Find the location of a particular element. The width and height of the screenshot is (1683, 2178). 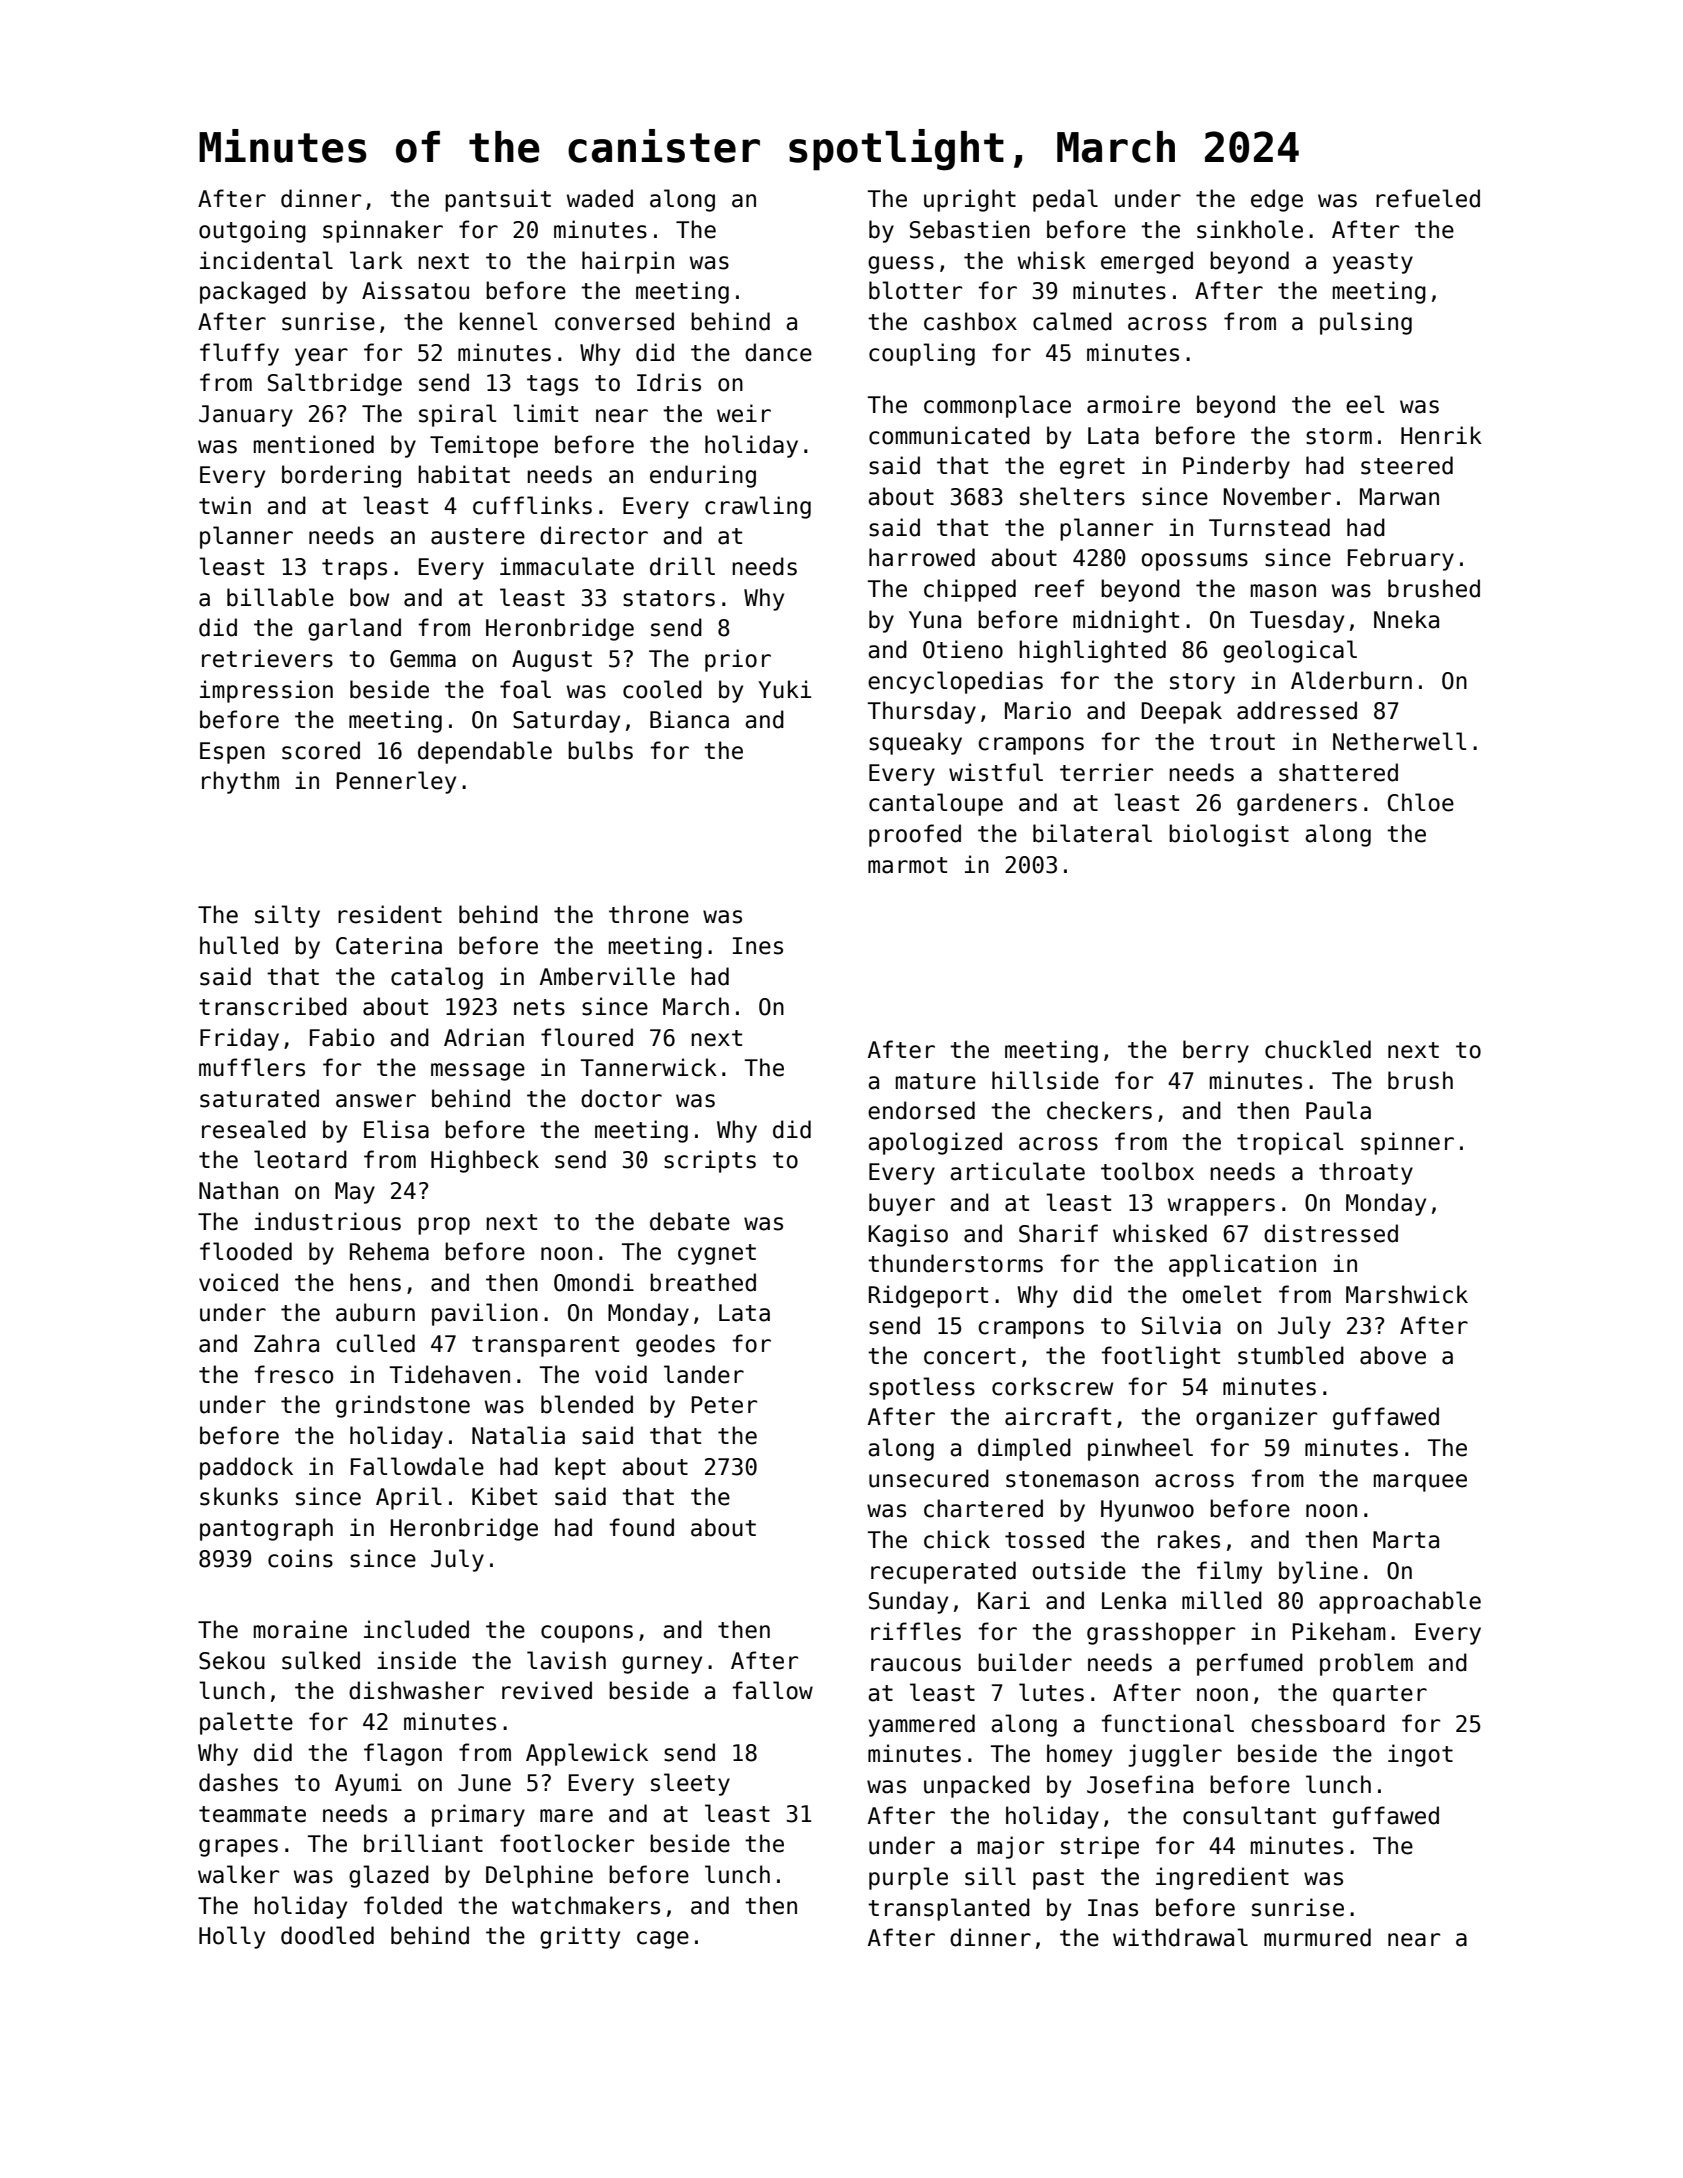

drill is located at coordinates (682, 566).
